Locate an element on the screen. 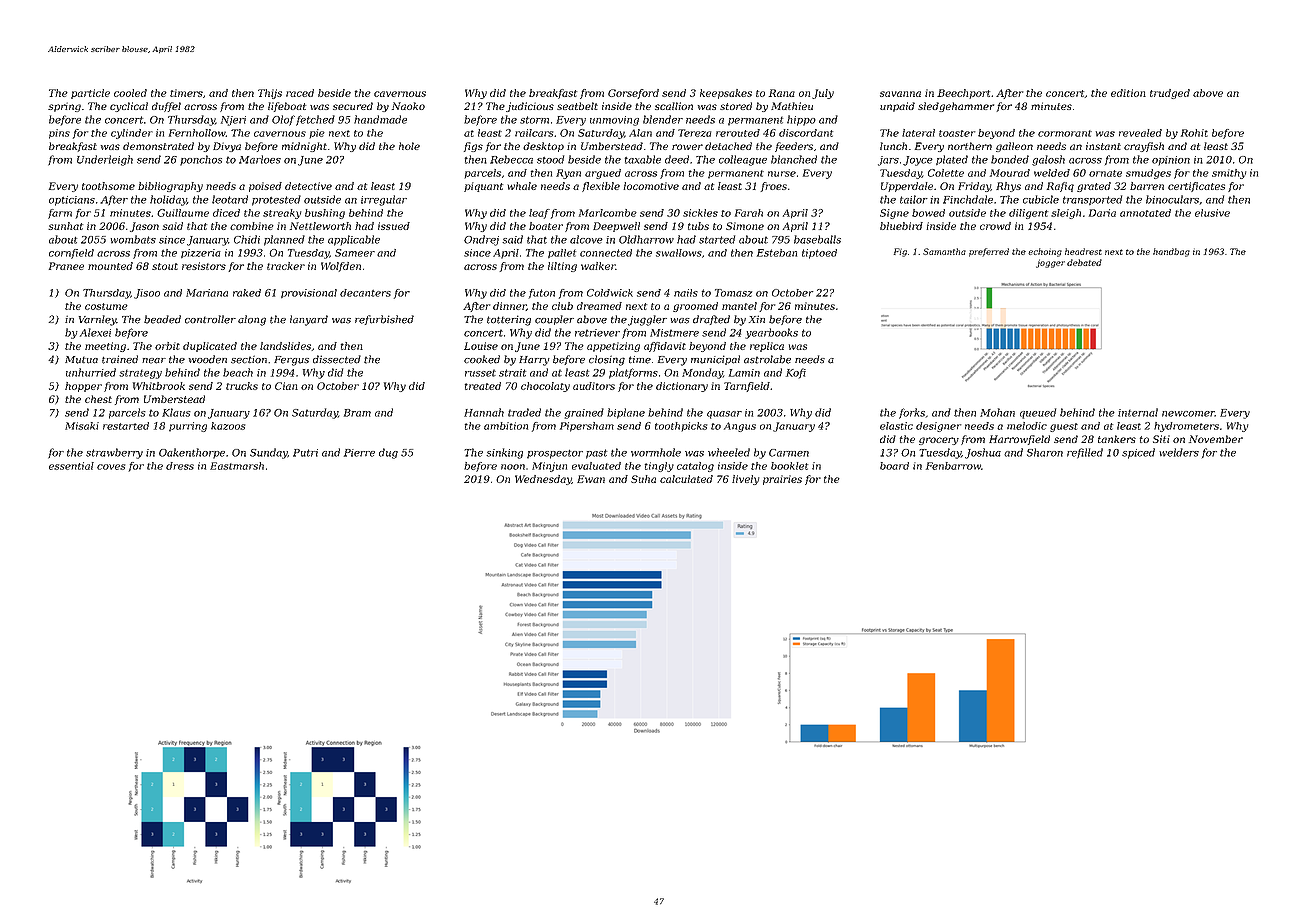 The width and height of the screenshot is (1308, 924). costume is located at coordinates (106, 306).
